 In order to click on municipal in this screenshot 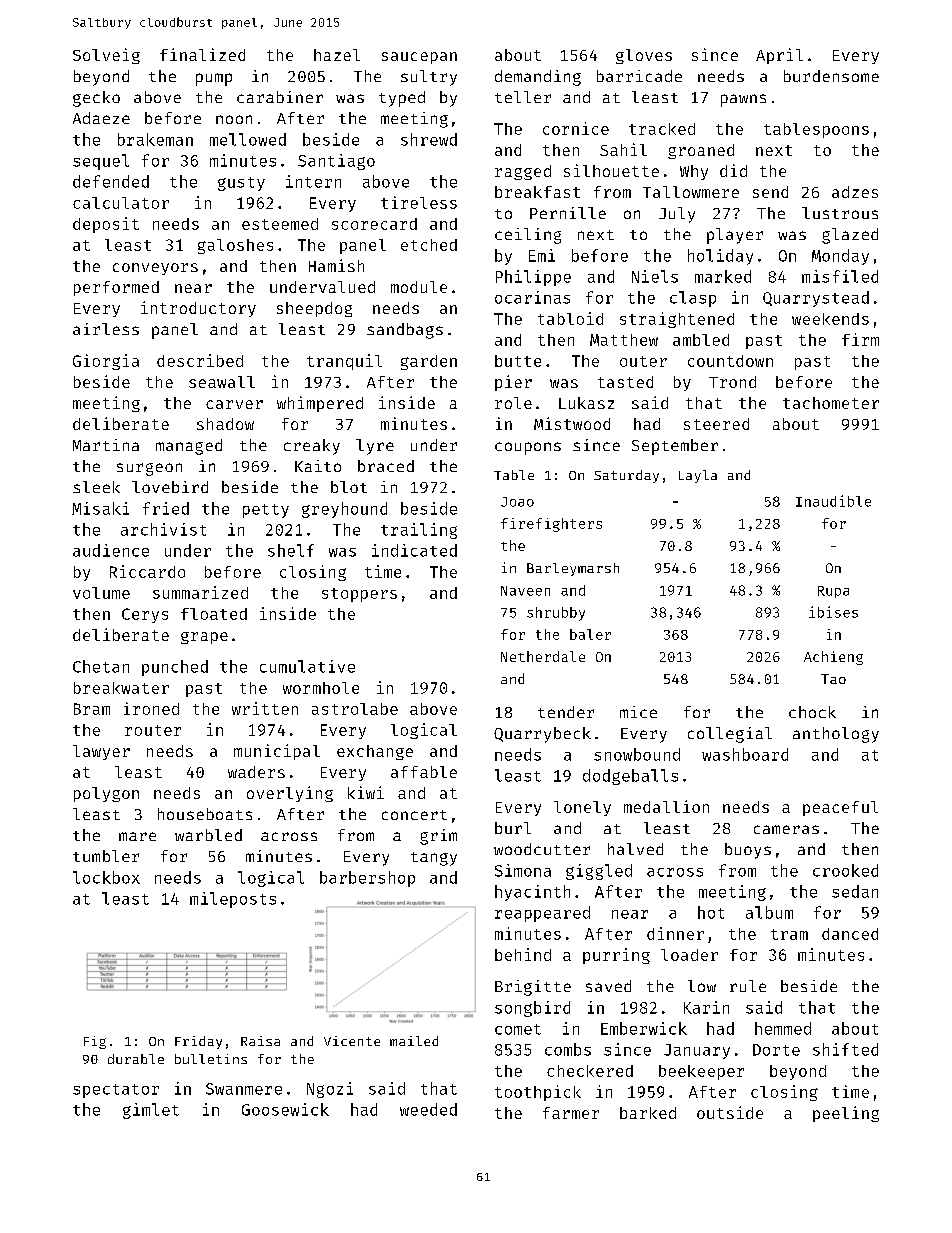, I will do `click(277, 752)`.
